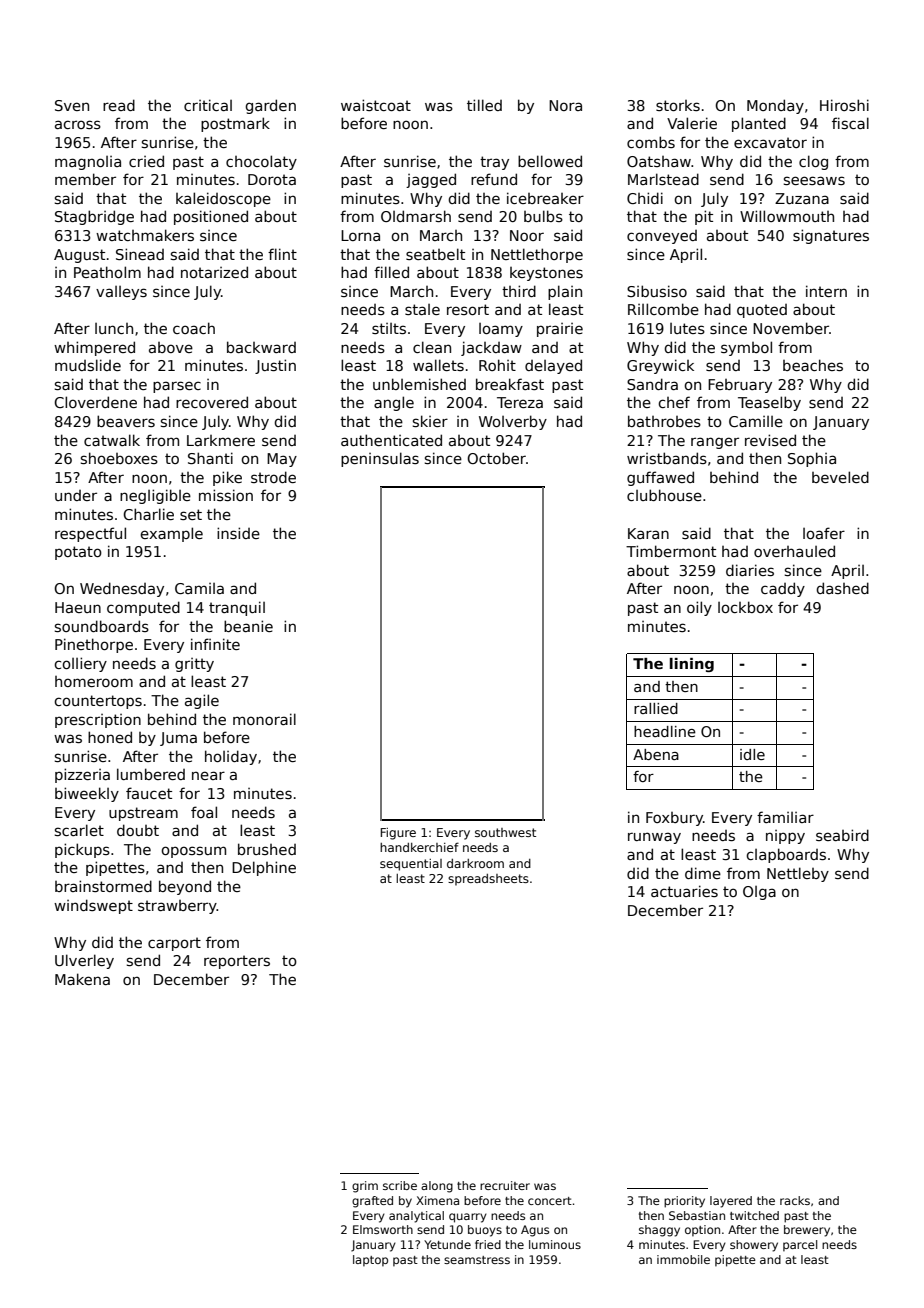 The width and height of the screenshot is (924, 1308). What do you see at coordinates (72, 105) in the screenshot?
I see `Sven` at bounding box center [72, 105].
